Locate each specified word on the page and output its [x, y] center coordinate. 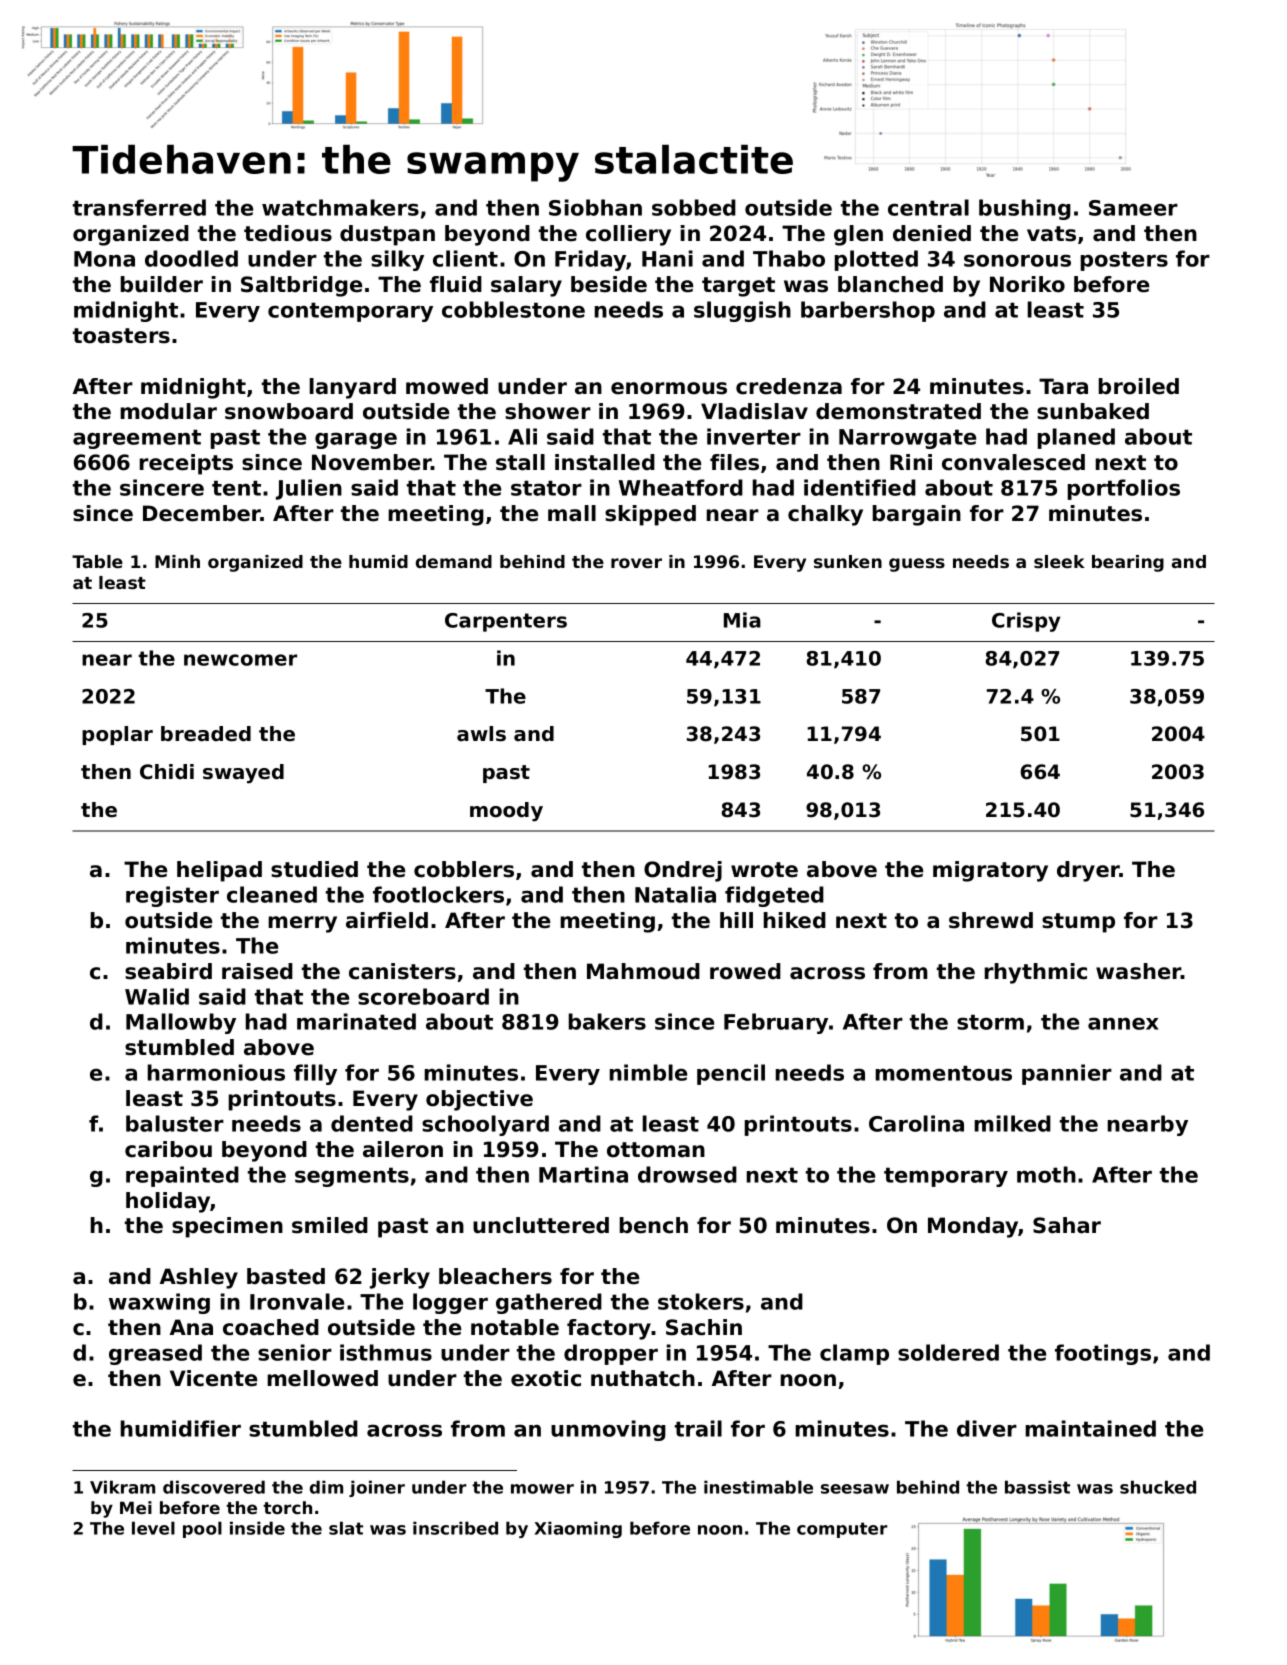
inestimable [758, 1487]
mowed [447, 386]
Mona [104, 259]
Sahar [1067, 1225]
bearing [1128, 563]
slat [346, 1528]
